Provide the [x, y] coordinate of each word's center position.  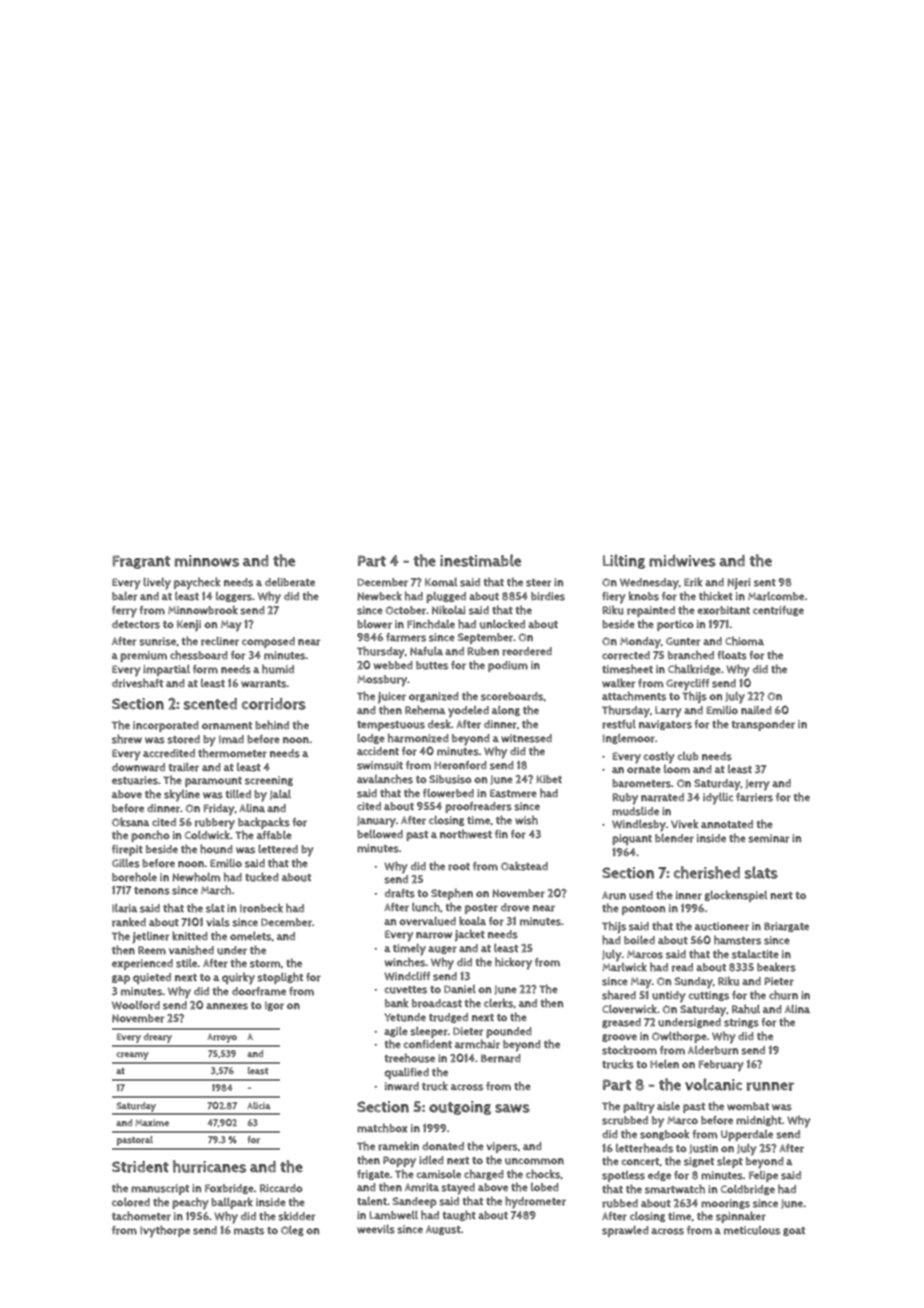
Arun [614, 895]
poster [481, 909]
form [205, 669]
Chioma [744, 641]
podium [508, 666]
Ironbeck [261, 908]
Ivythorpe [165, 1231]
